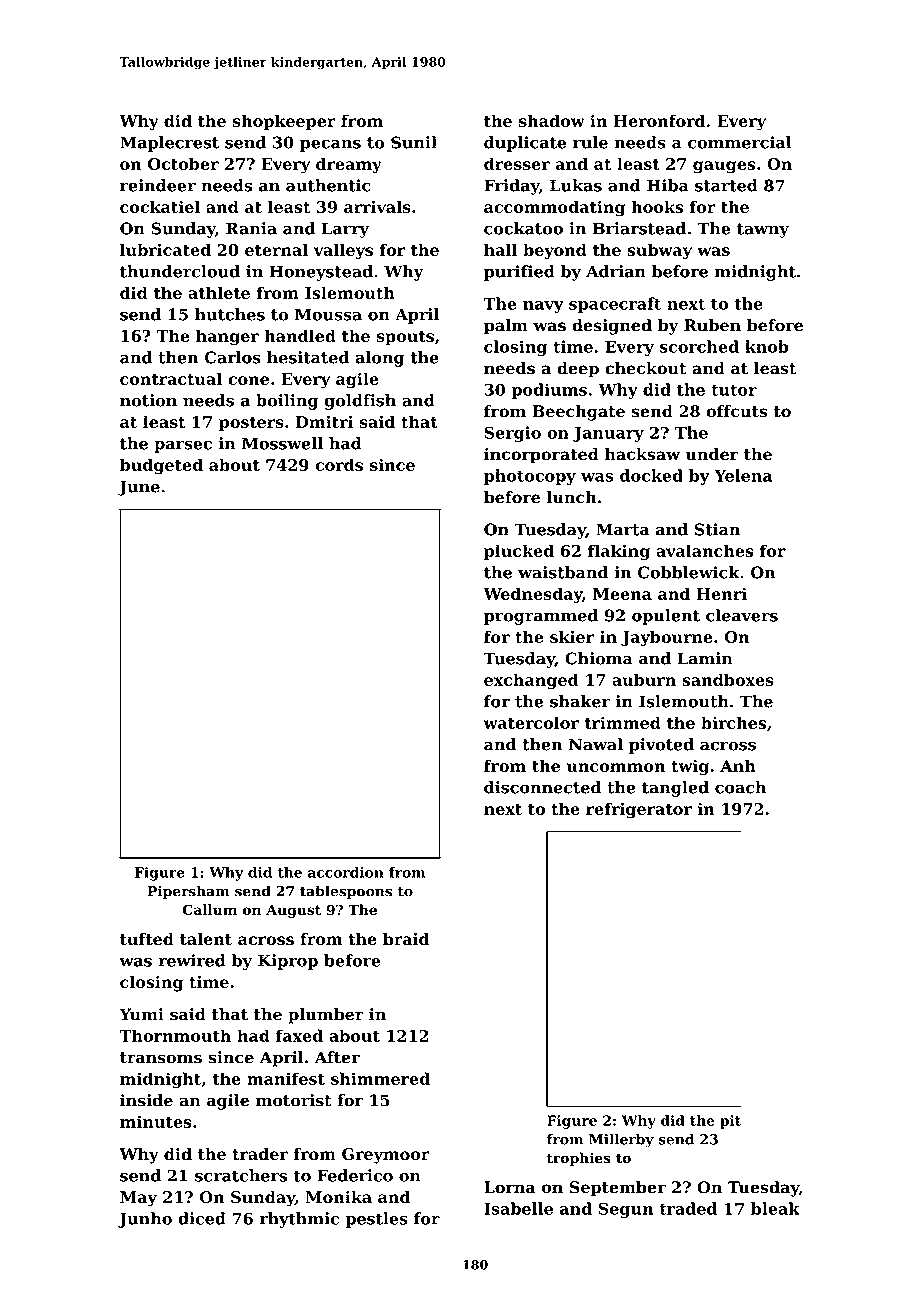  I want to click on pit, so click(730, 1122).
